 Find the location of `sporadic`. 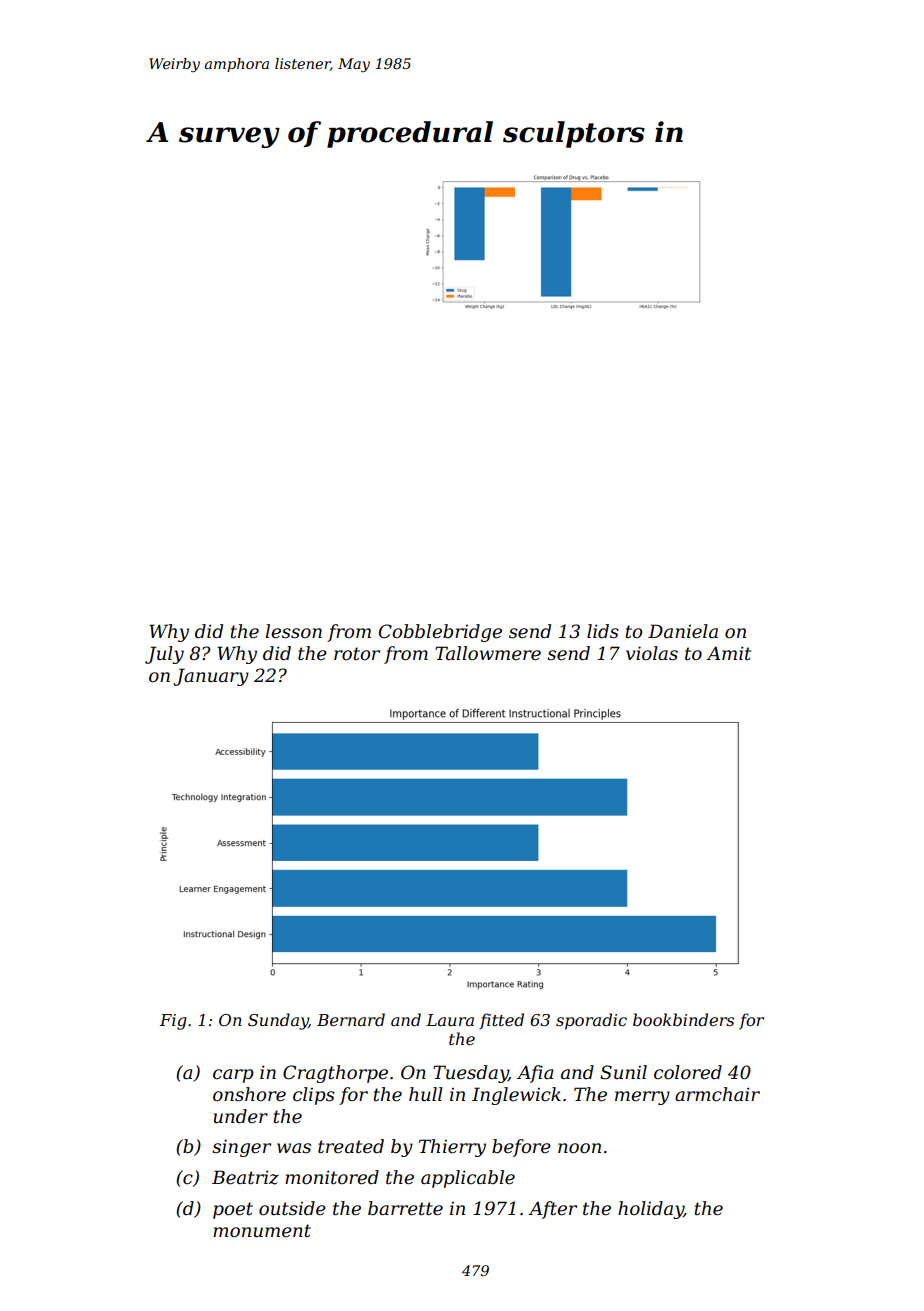

sporadic is located at coordinates (591, 1021).
